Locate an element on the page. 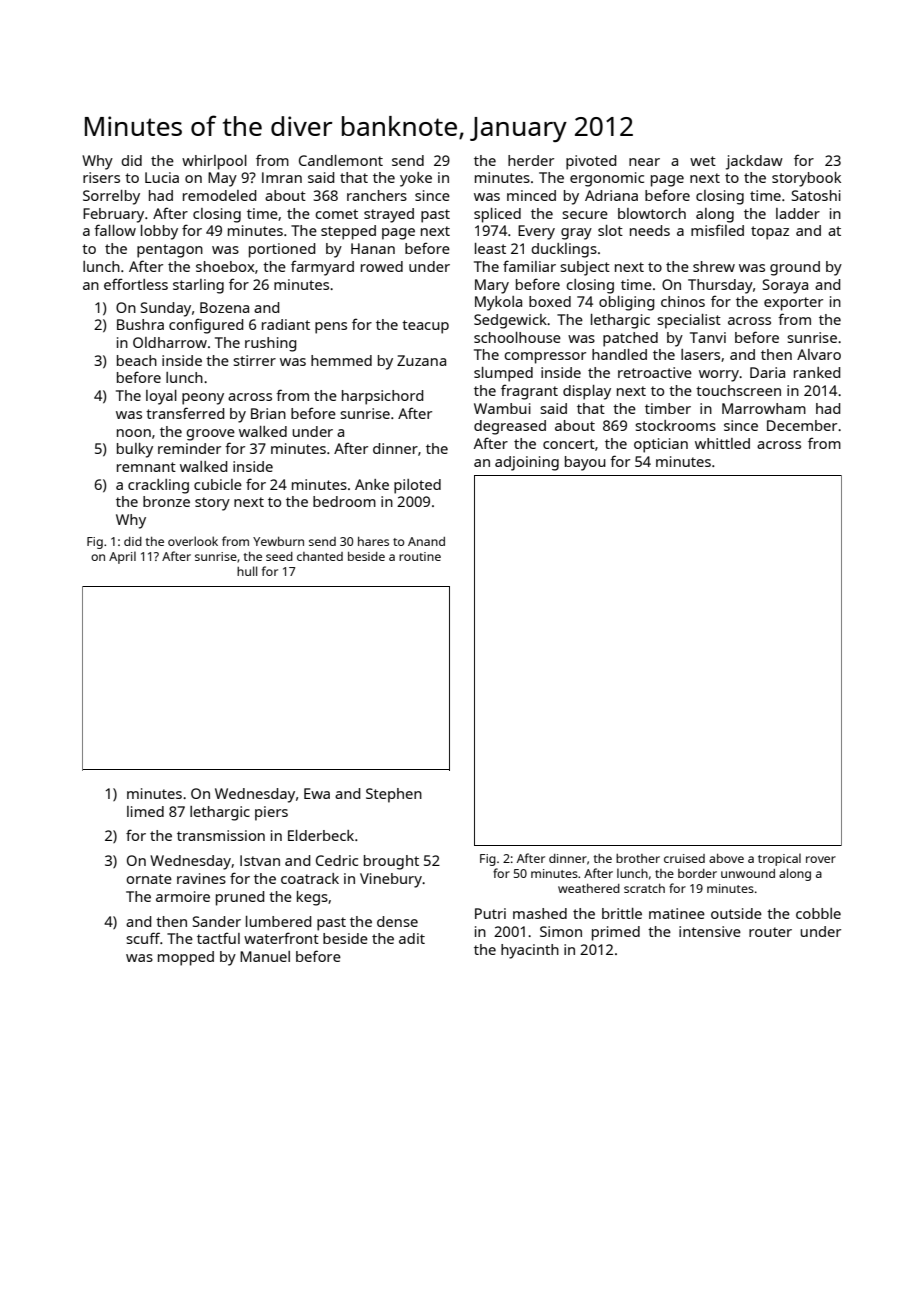  routine is located at coordinates (420, 556).
